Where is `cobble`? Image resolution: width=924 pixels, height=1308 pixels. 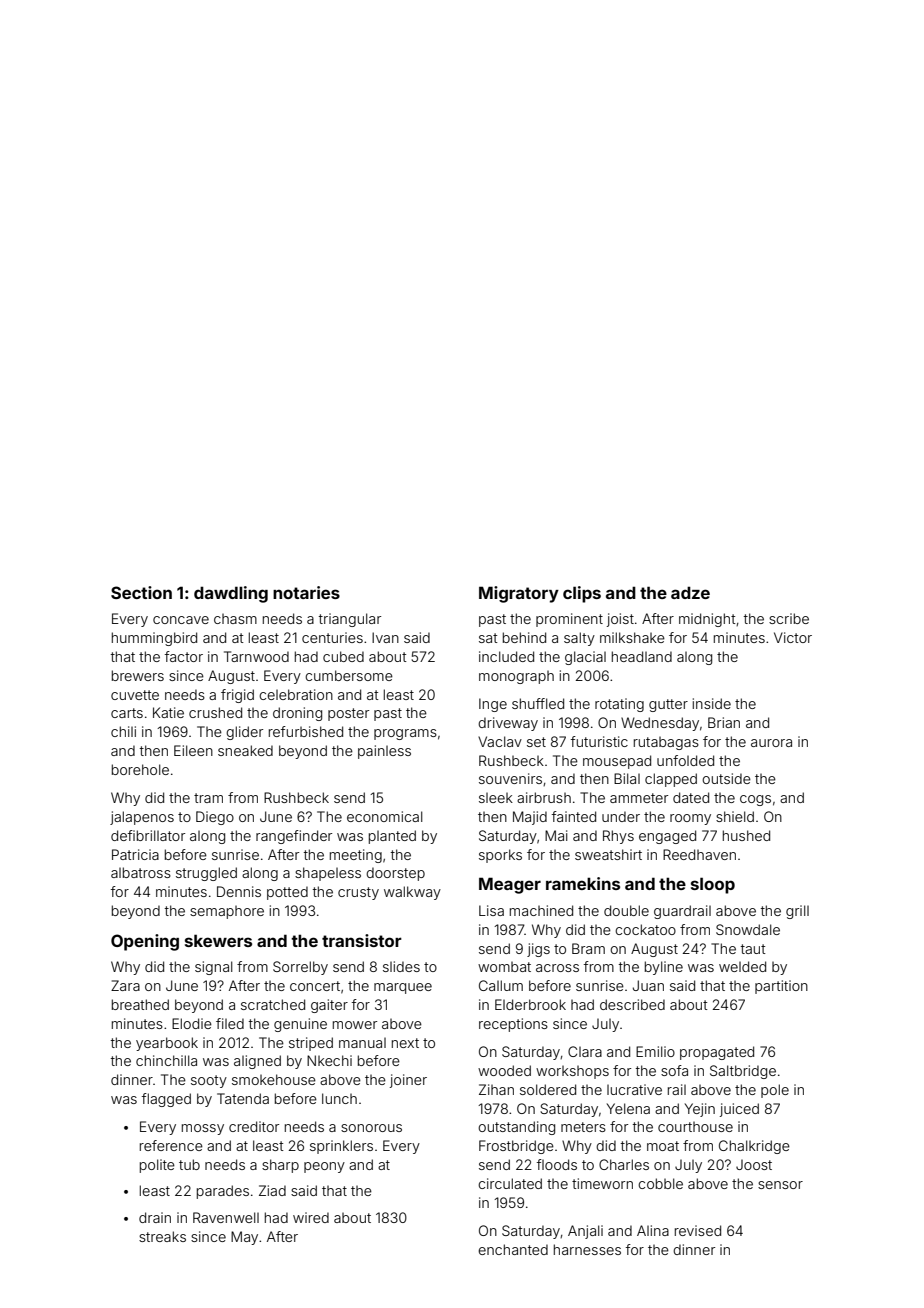 cobble is located at coordinates (660, 1183).
